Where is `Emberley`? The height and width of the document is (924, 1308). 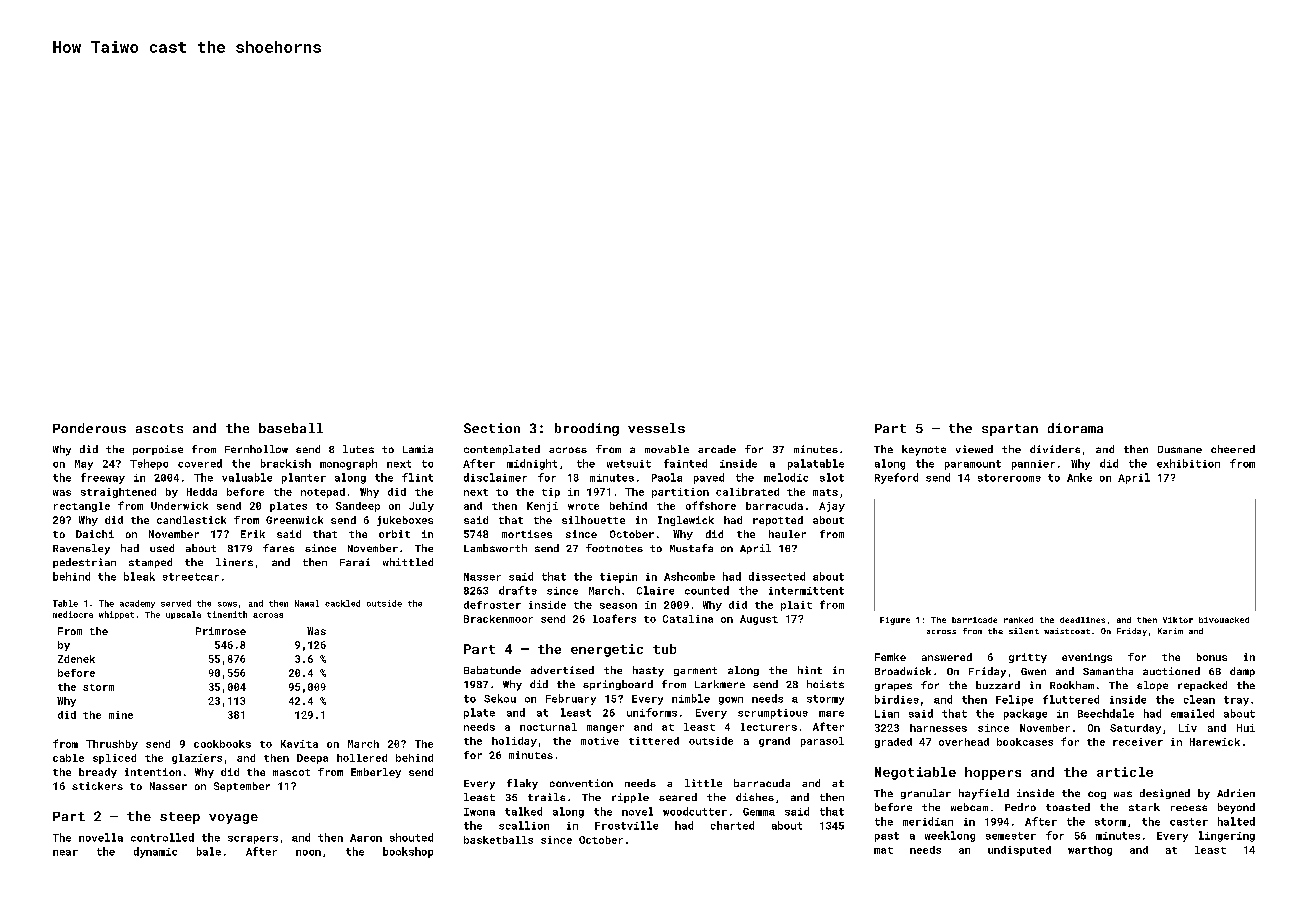
Emberley is located at coordinates (376, 773).
